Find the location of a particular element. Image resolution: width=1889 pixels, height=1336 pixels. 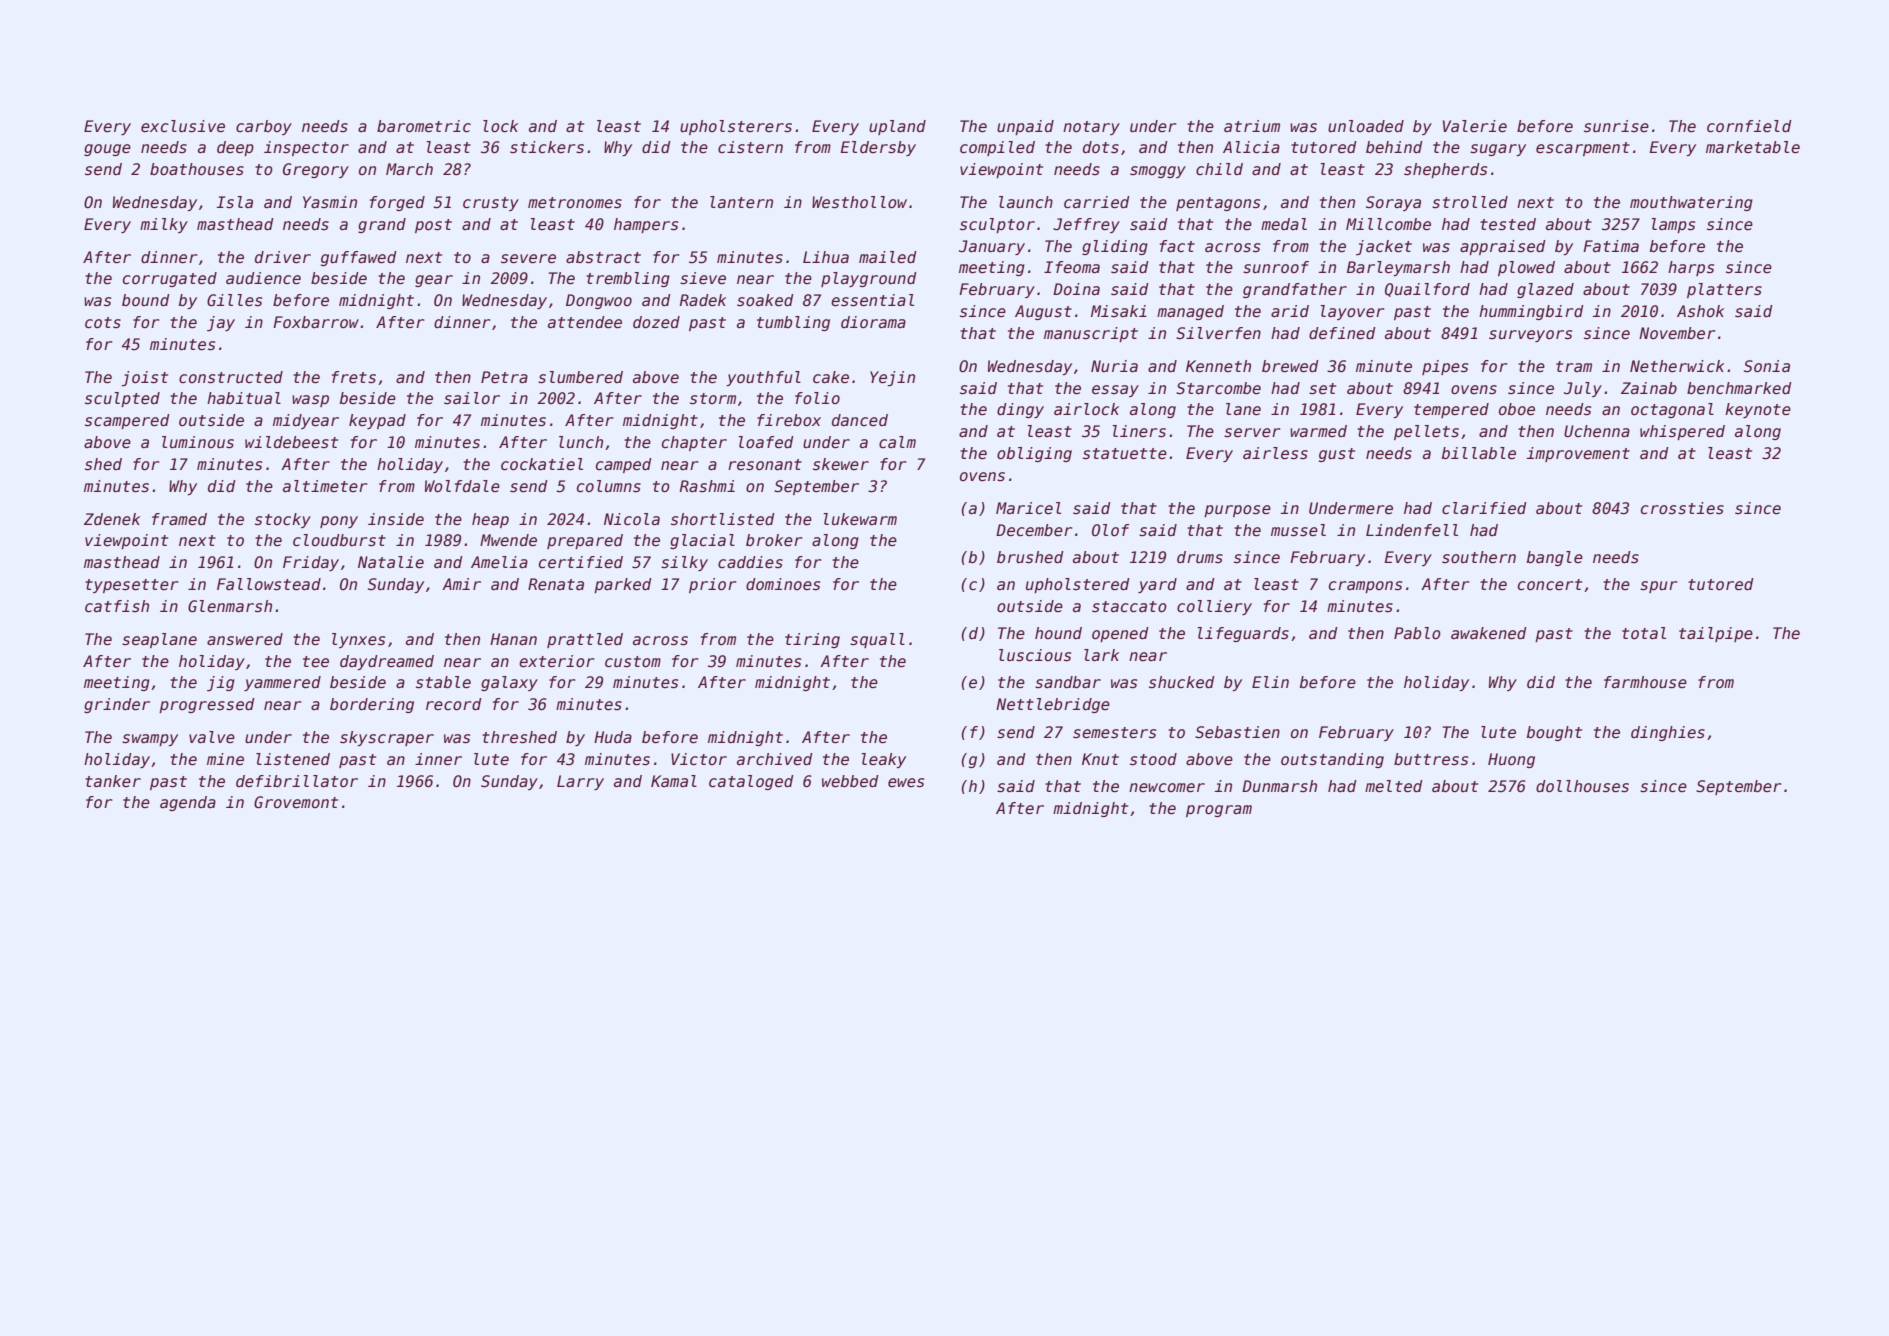

lantern is located at coordinates (741, 202).
